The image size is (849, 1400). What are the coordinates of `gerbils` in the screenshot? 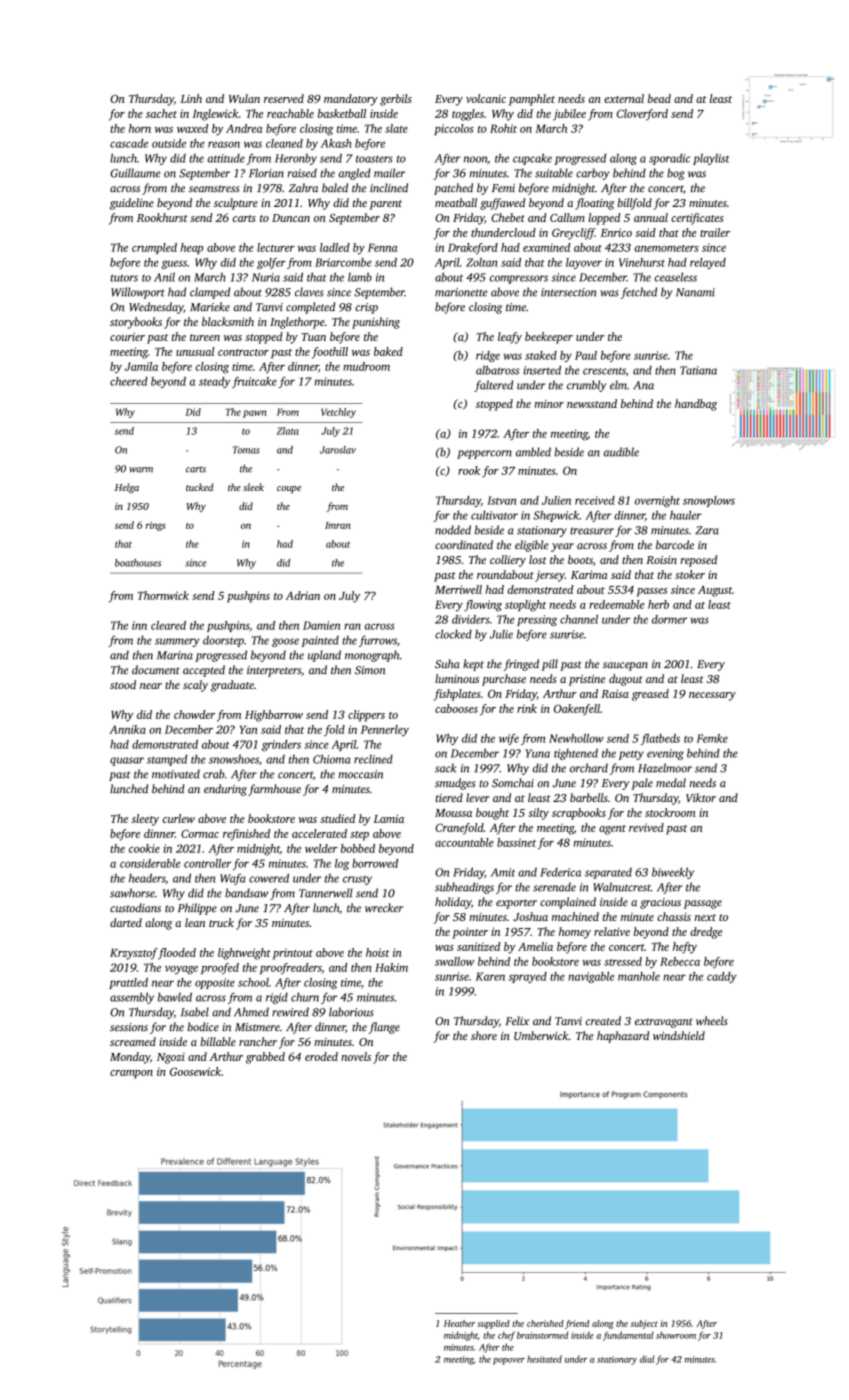 It's located at (396, 100).
